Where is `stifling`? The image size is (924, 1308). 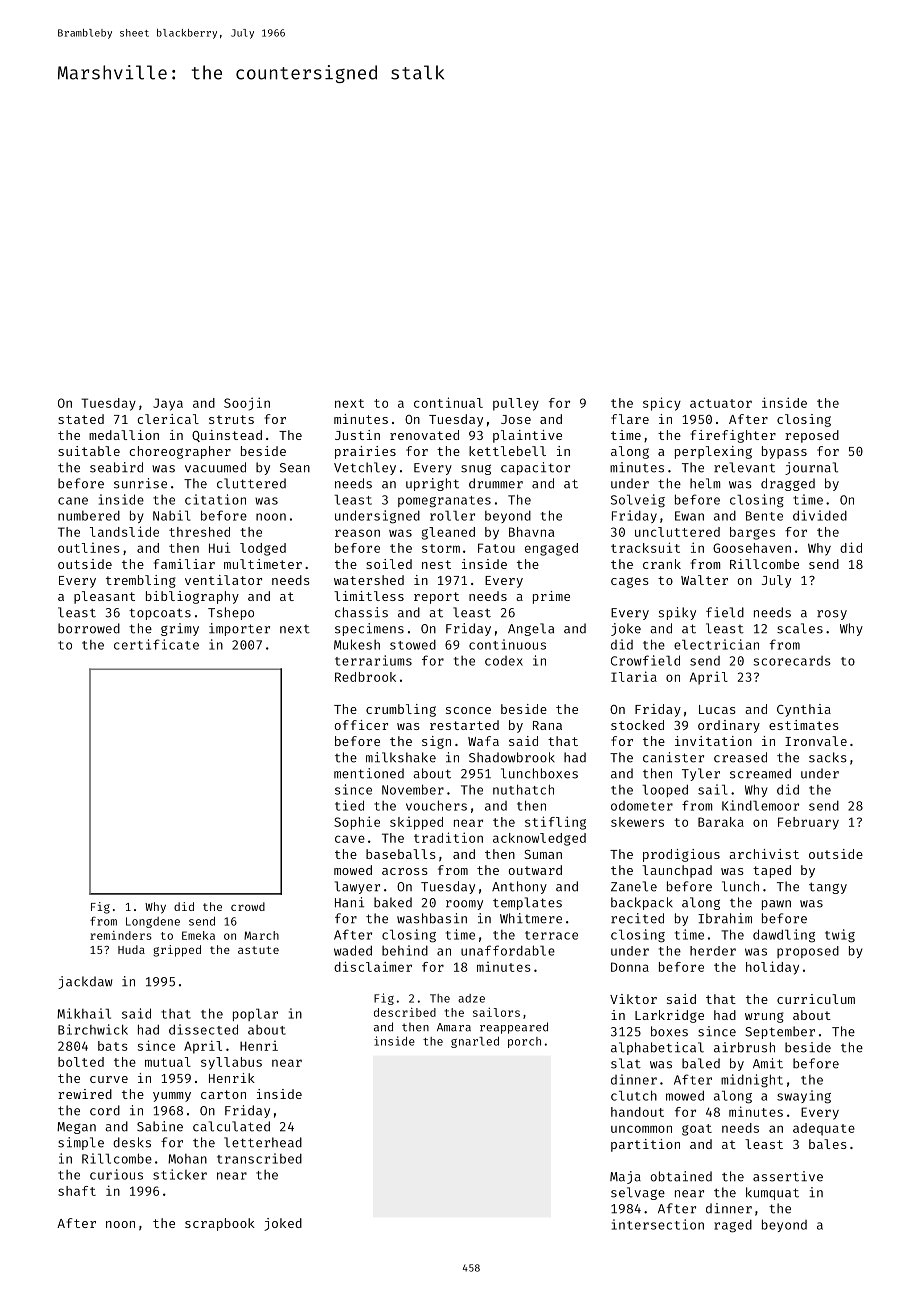 stifling is located at coordinates (555, 823).
